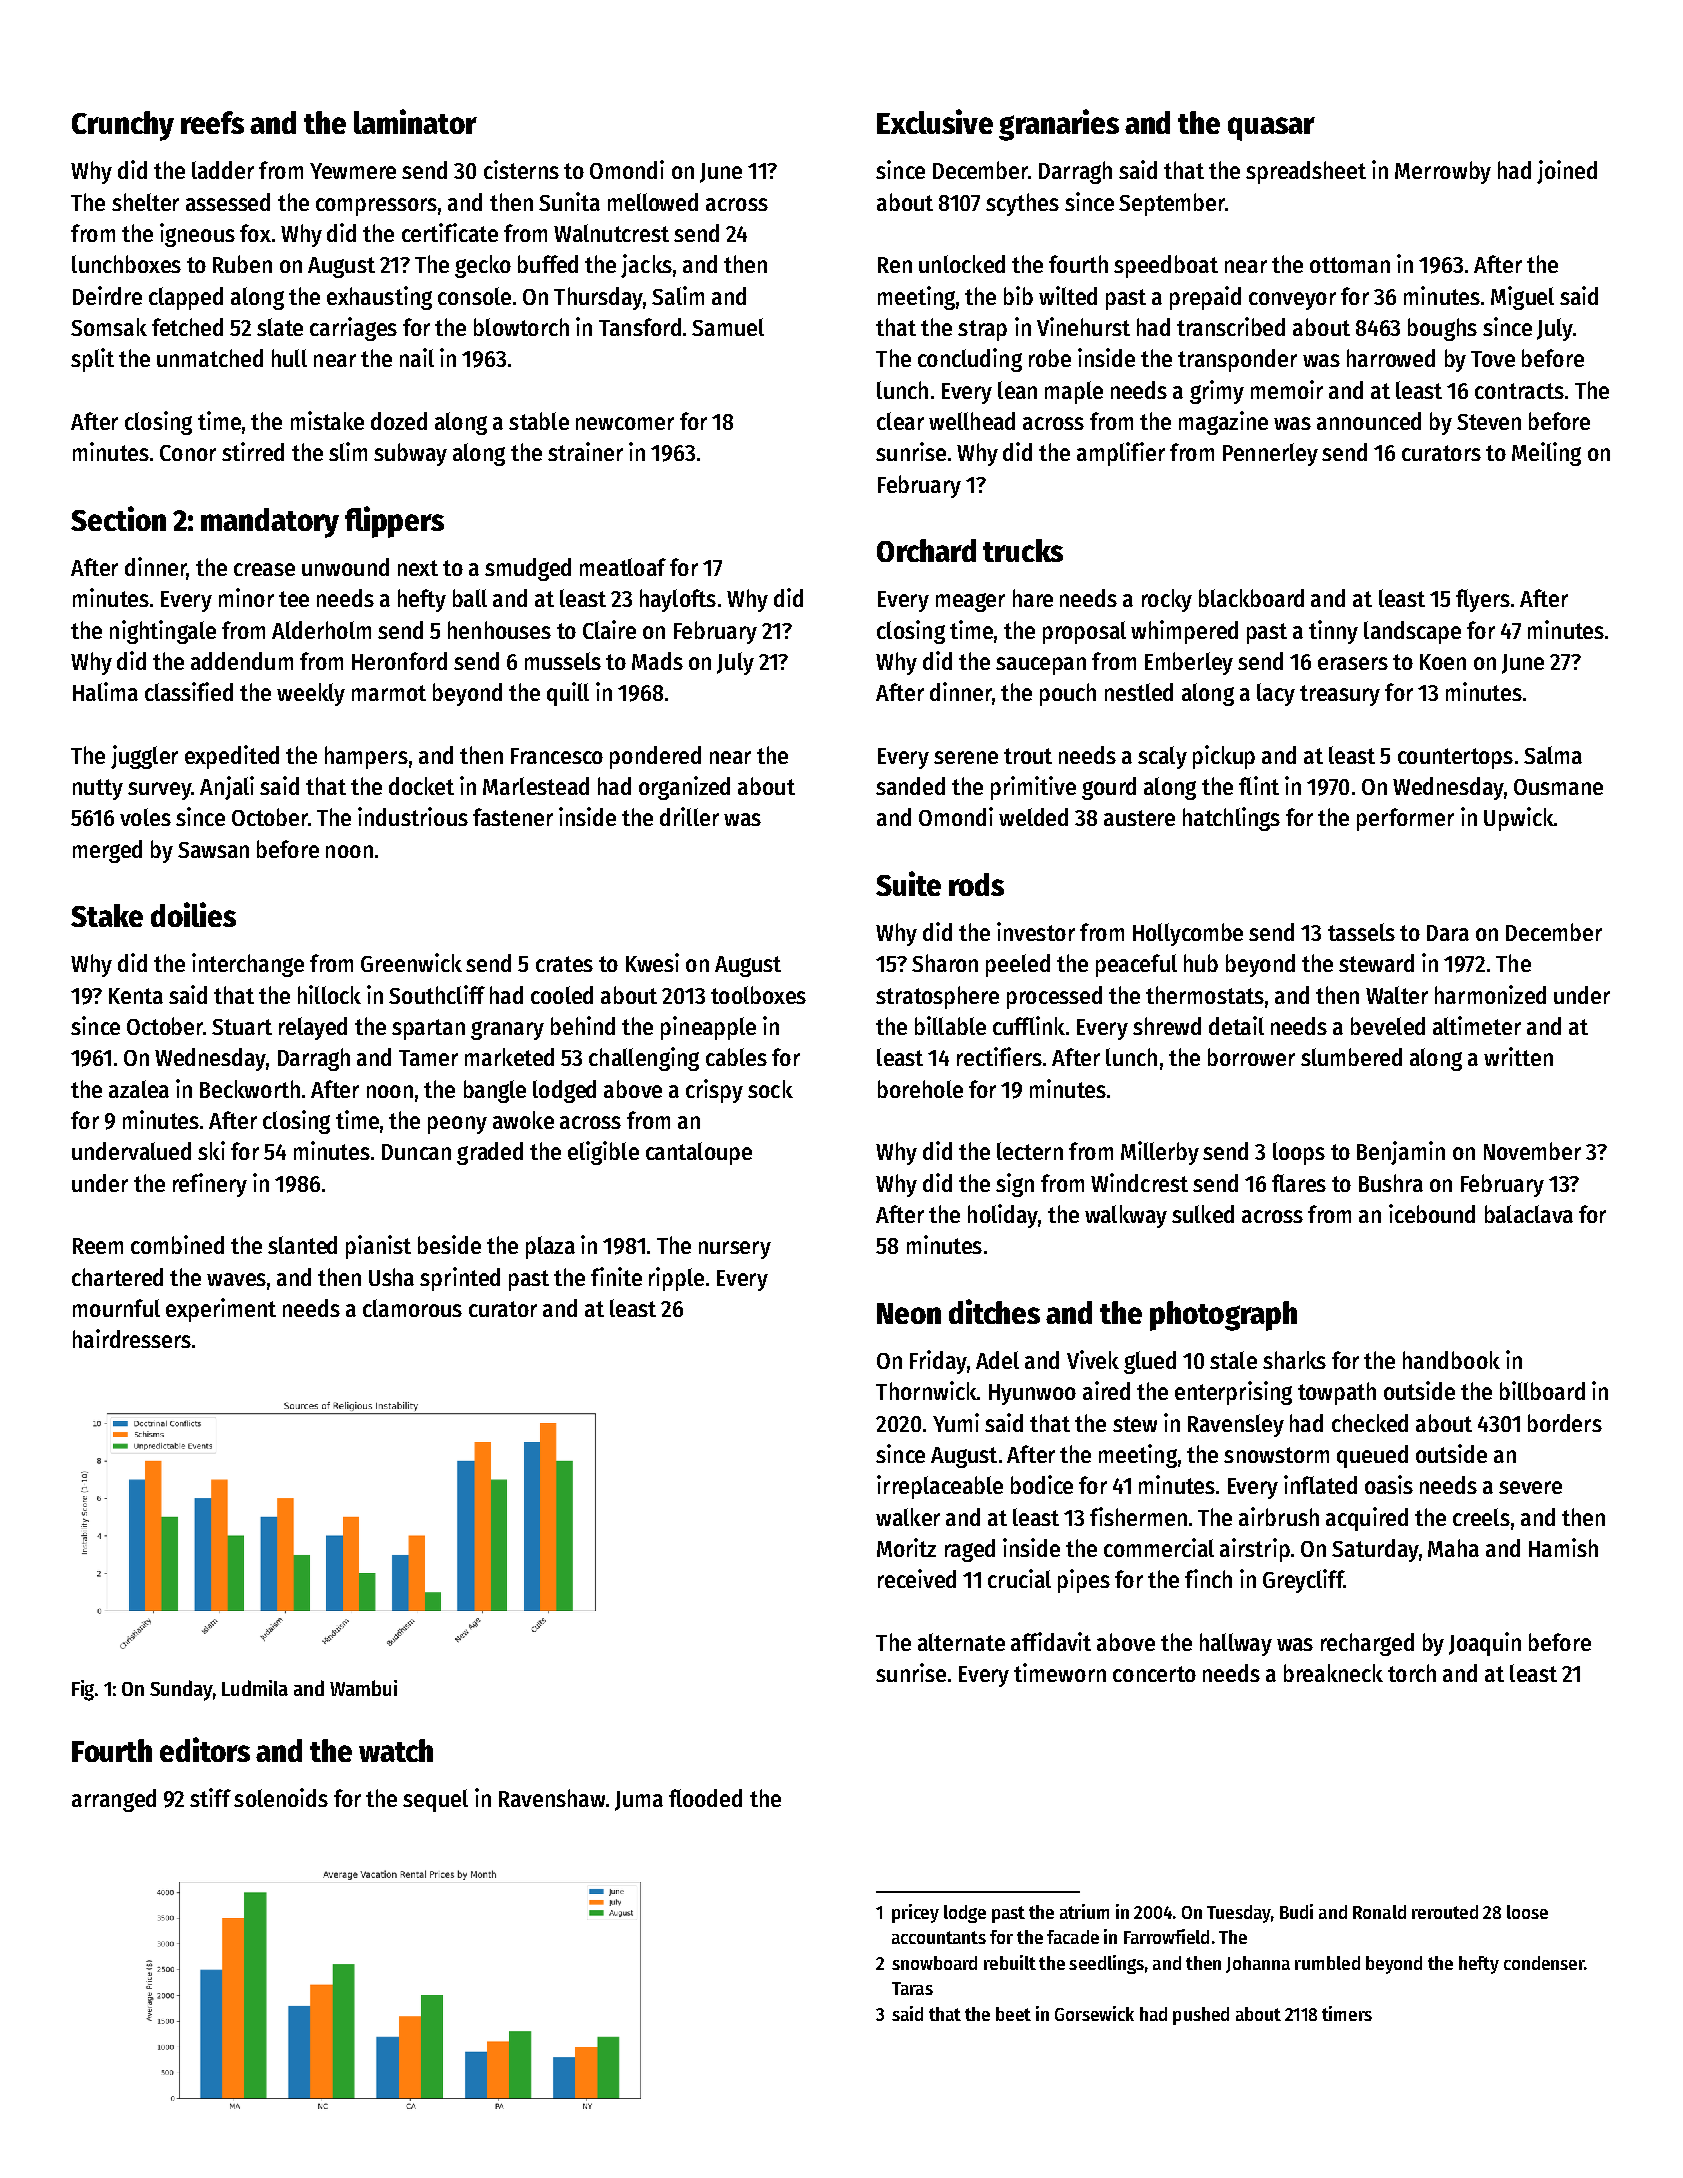  I want to click on assessed, so click(228, 202).
